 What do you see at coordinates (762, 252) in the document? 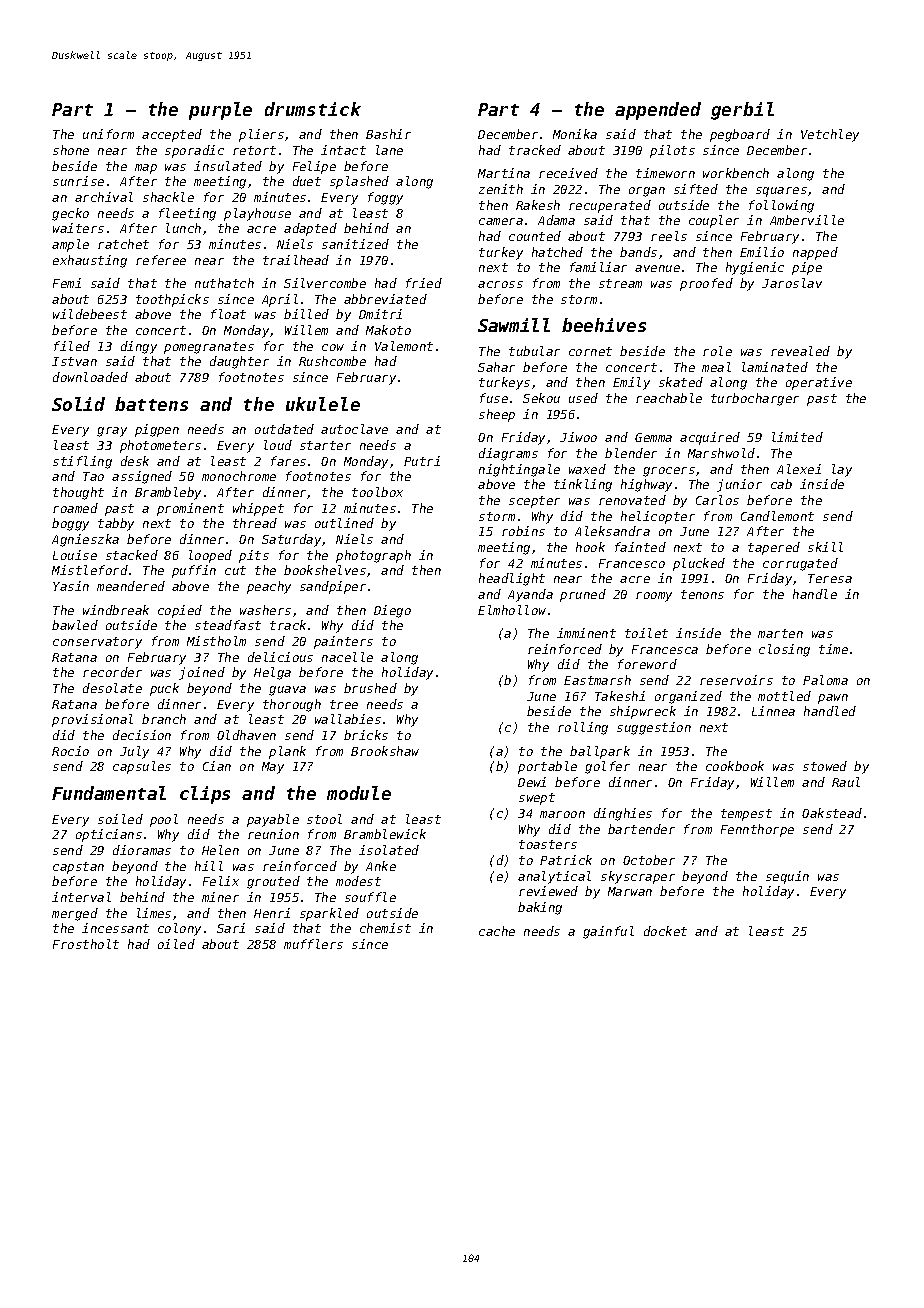
I see `Emilio` at bounding box center [762, 252].
